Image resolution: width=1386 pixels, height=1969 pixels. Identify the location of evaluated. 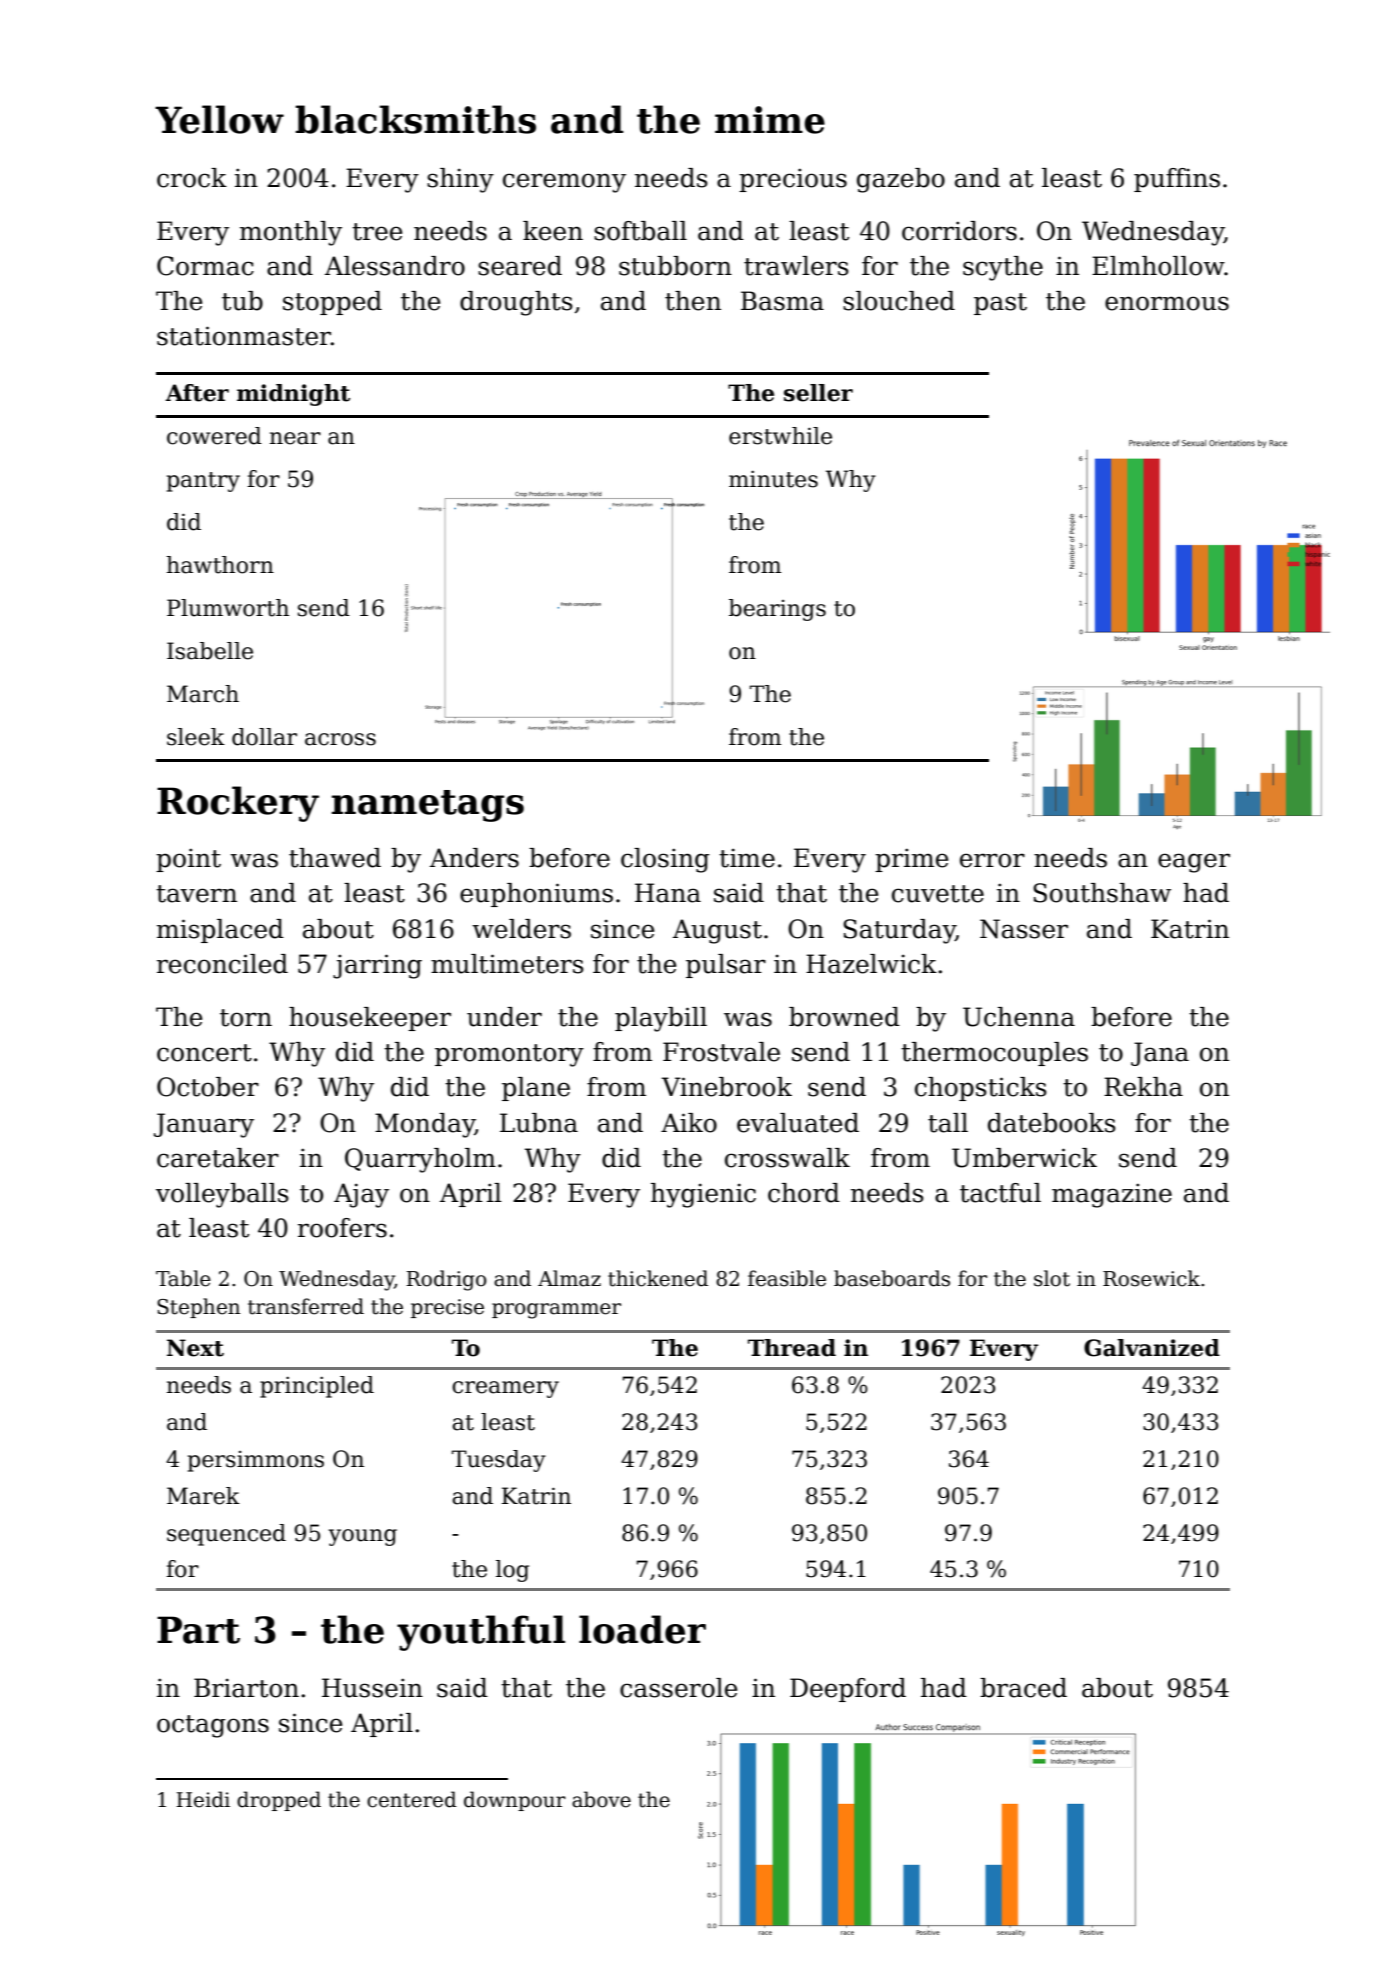
(798, 1123).
